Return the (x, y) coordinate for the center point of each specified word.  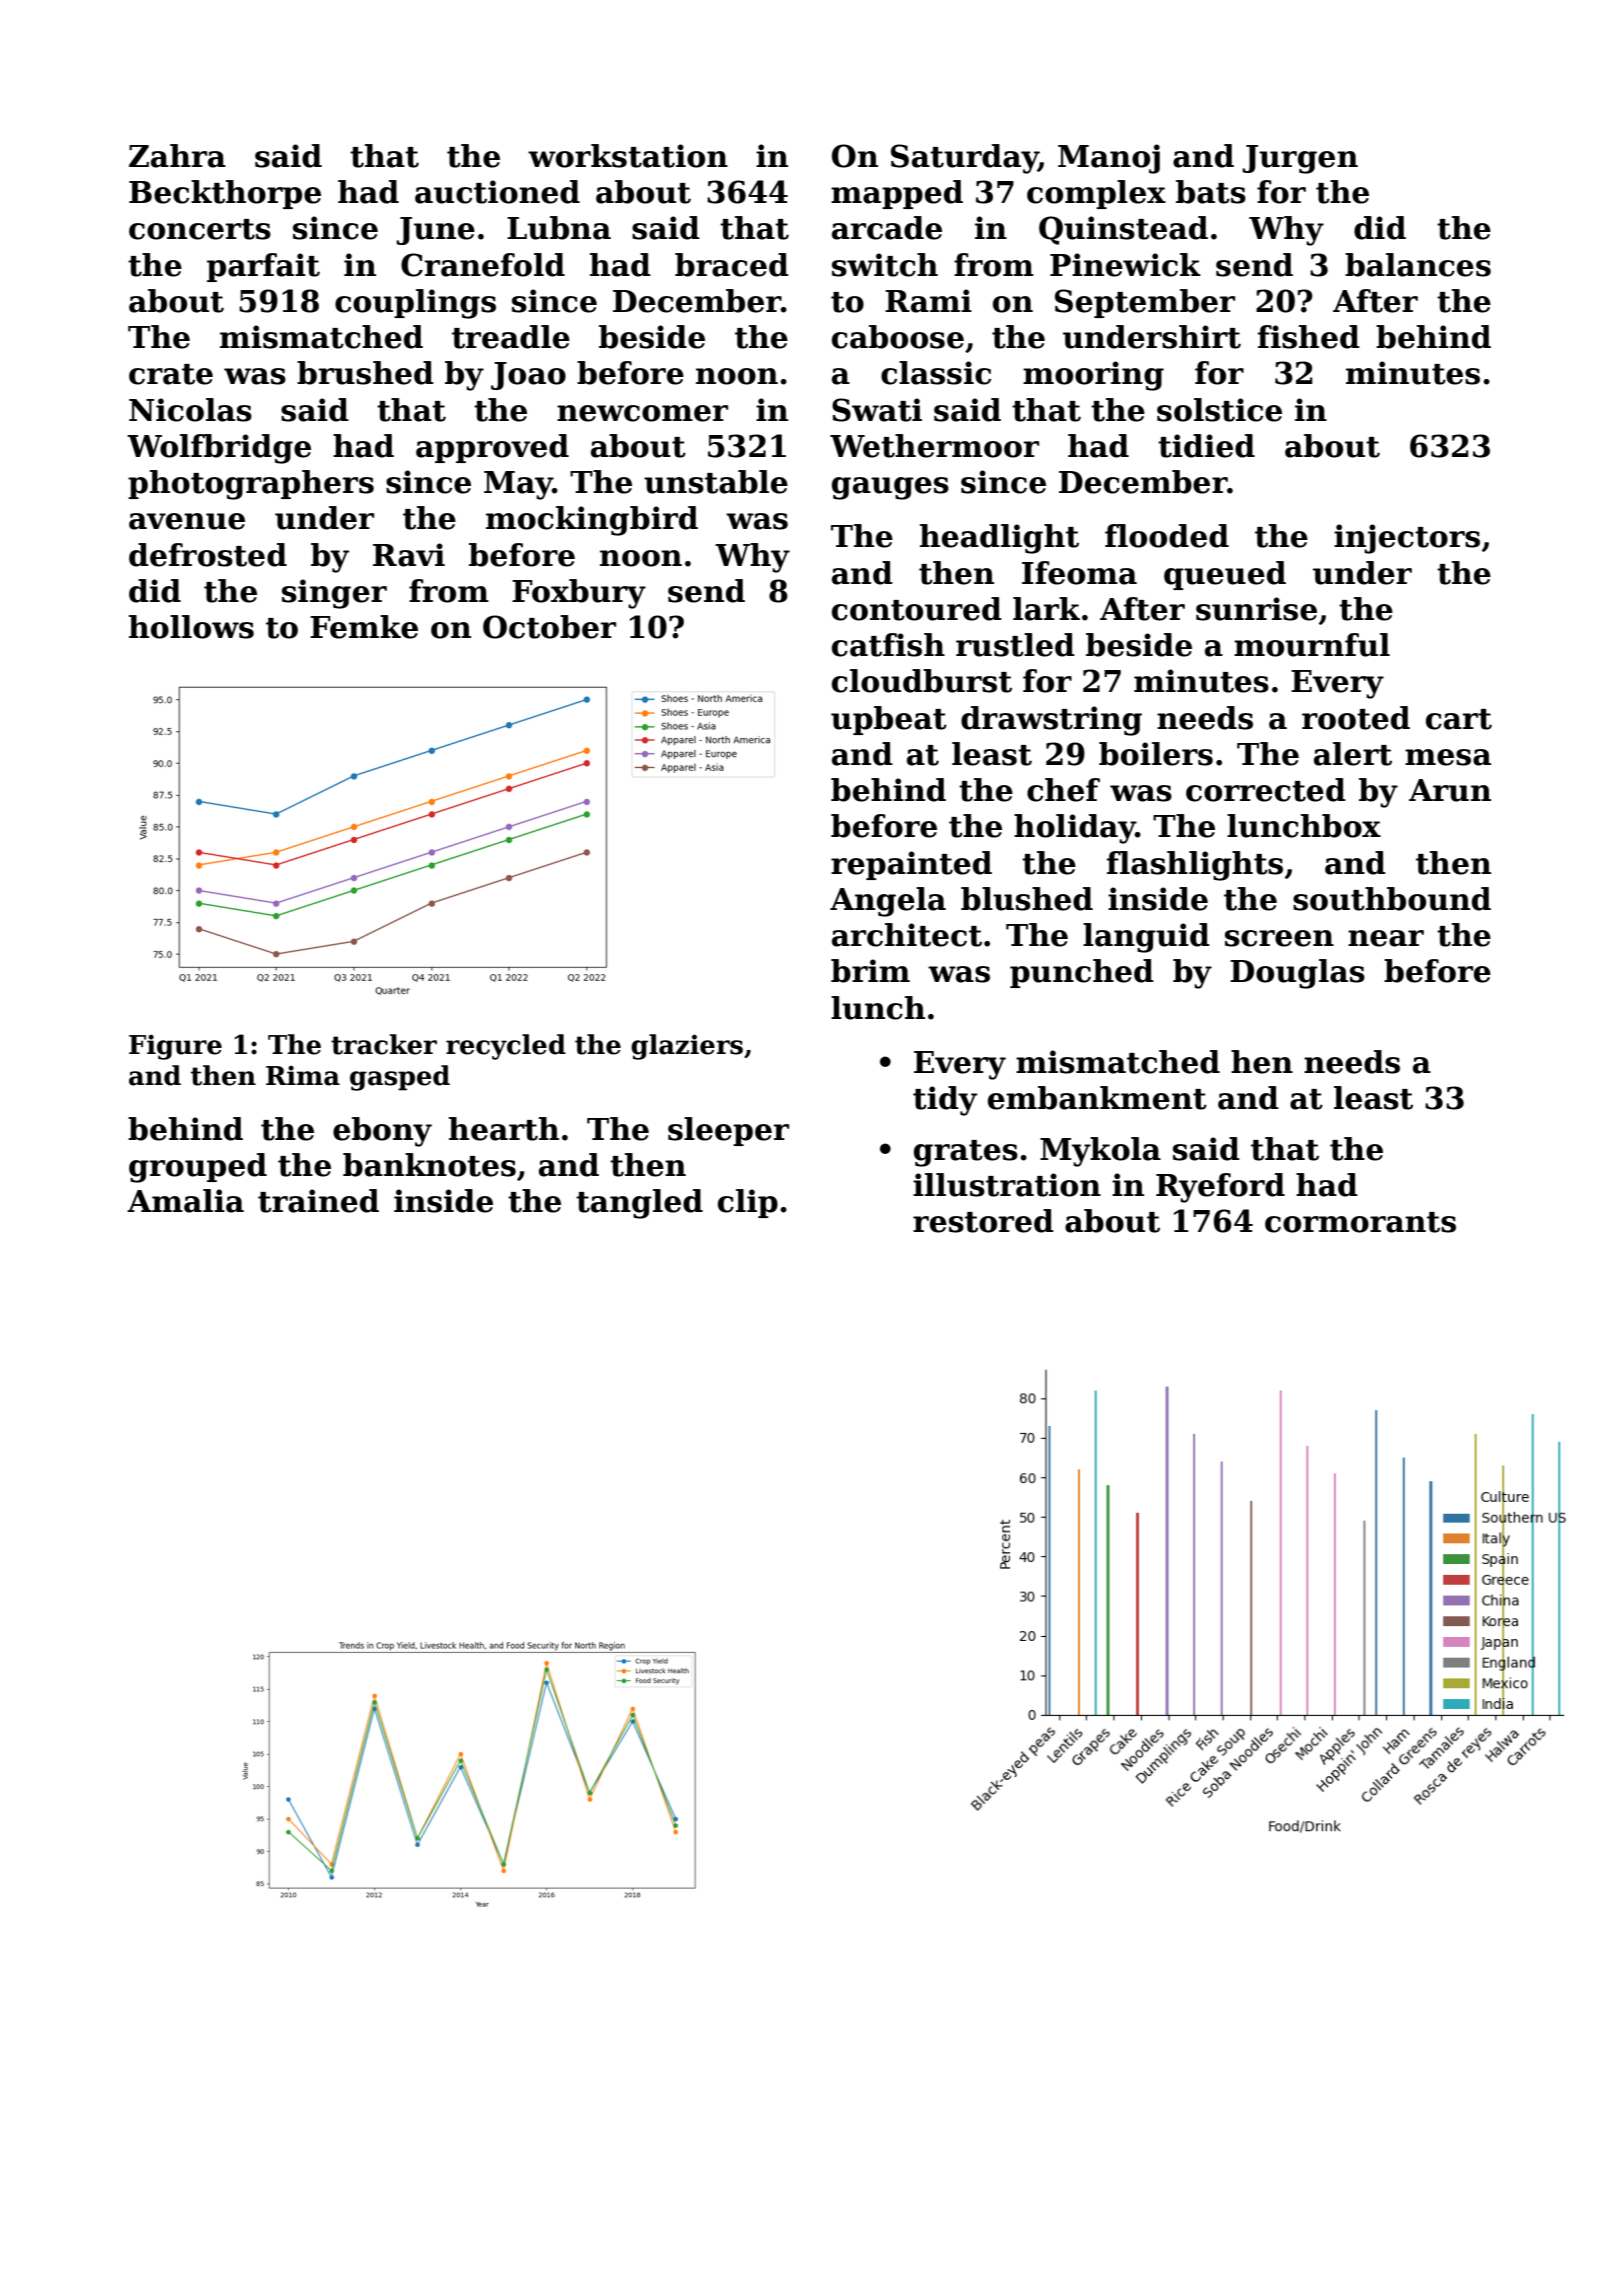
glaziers (687, 1047)
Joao (528, 376)
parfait (263, 267)
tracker (384, 1044)
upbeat (889, 720)
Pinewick (1125, 265)
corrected (1266, 790)
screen (1279, 938)
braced (732, 265)
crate (171, 374)
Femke (364, 627)
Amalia (185, 1201)
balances (1418, 265)
